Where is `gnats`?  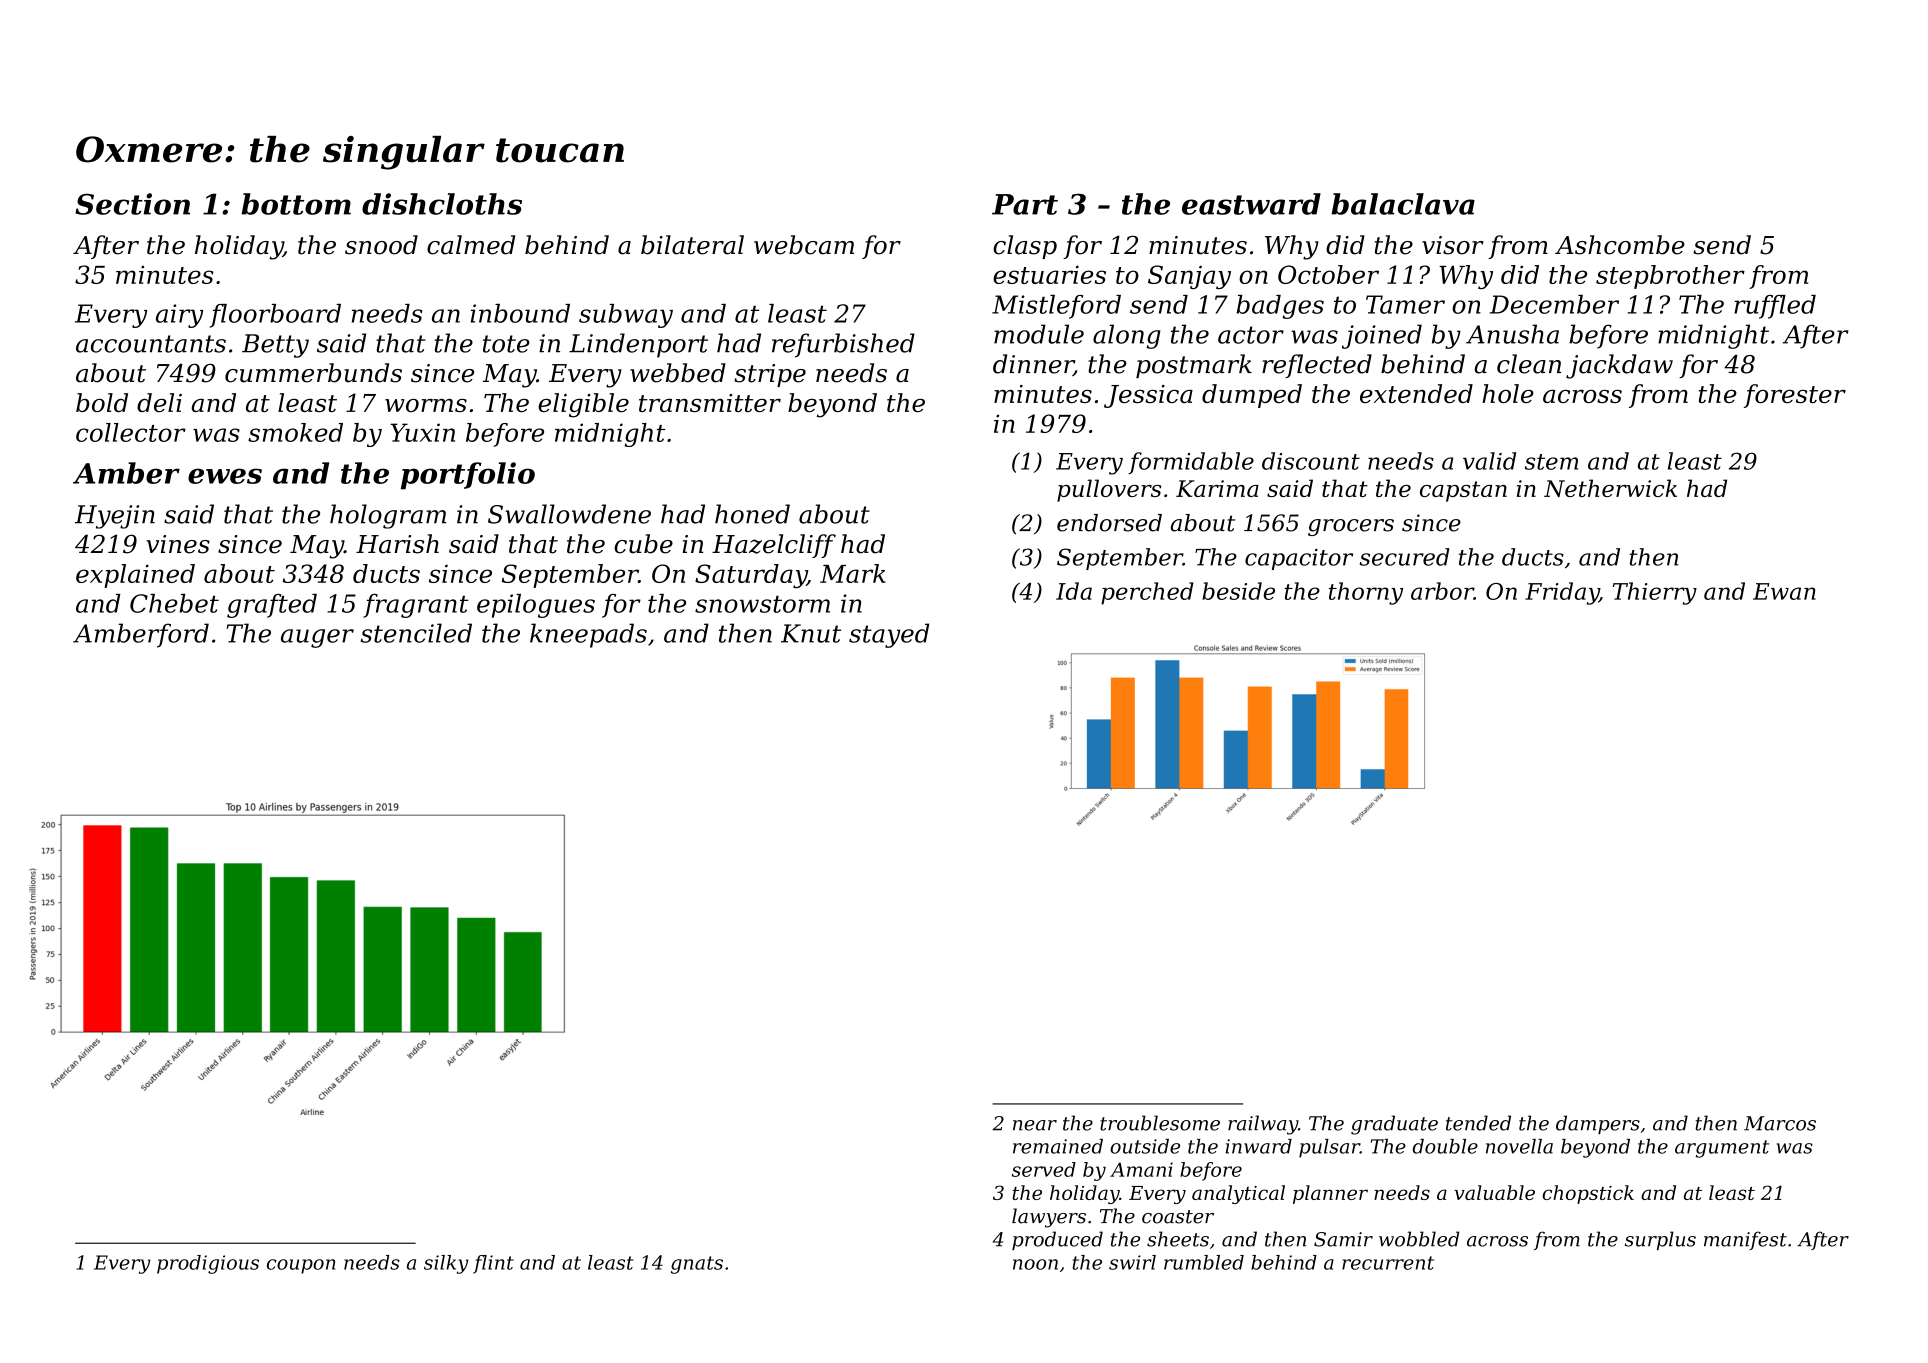 gnats is located at coordinates (697, 1265).
